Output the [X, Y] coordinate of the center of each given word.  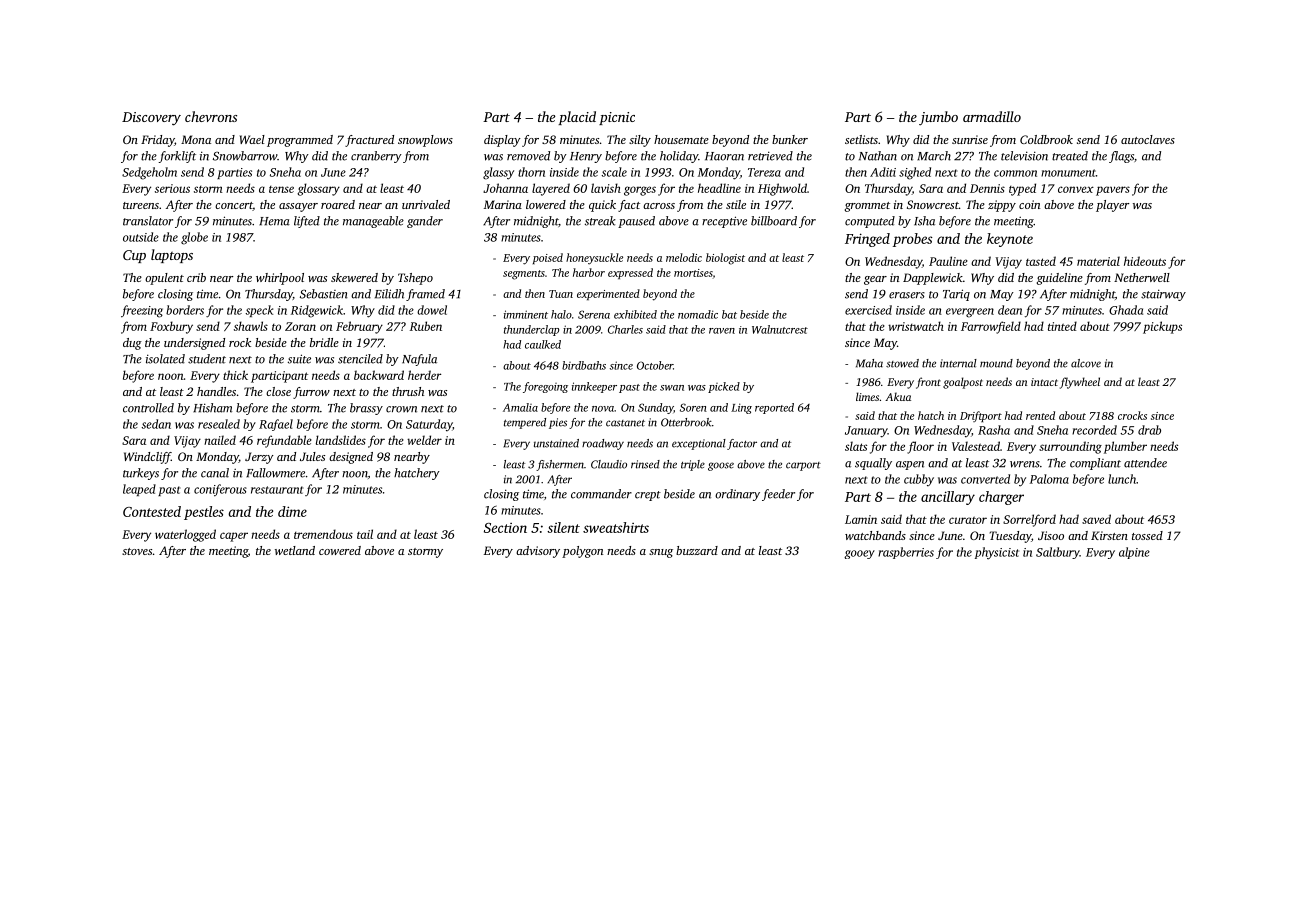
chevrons [211, 116]
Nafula [419, 360]
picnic [617, 118]
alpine [1134, 553]
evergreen [970, 313]
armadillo [992, 116]
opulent [164, 279]
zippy [1002, 206]
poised [548, 258]
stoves [137, 551]
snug [661, 553]
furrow [311, 393]
